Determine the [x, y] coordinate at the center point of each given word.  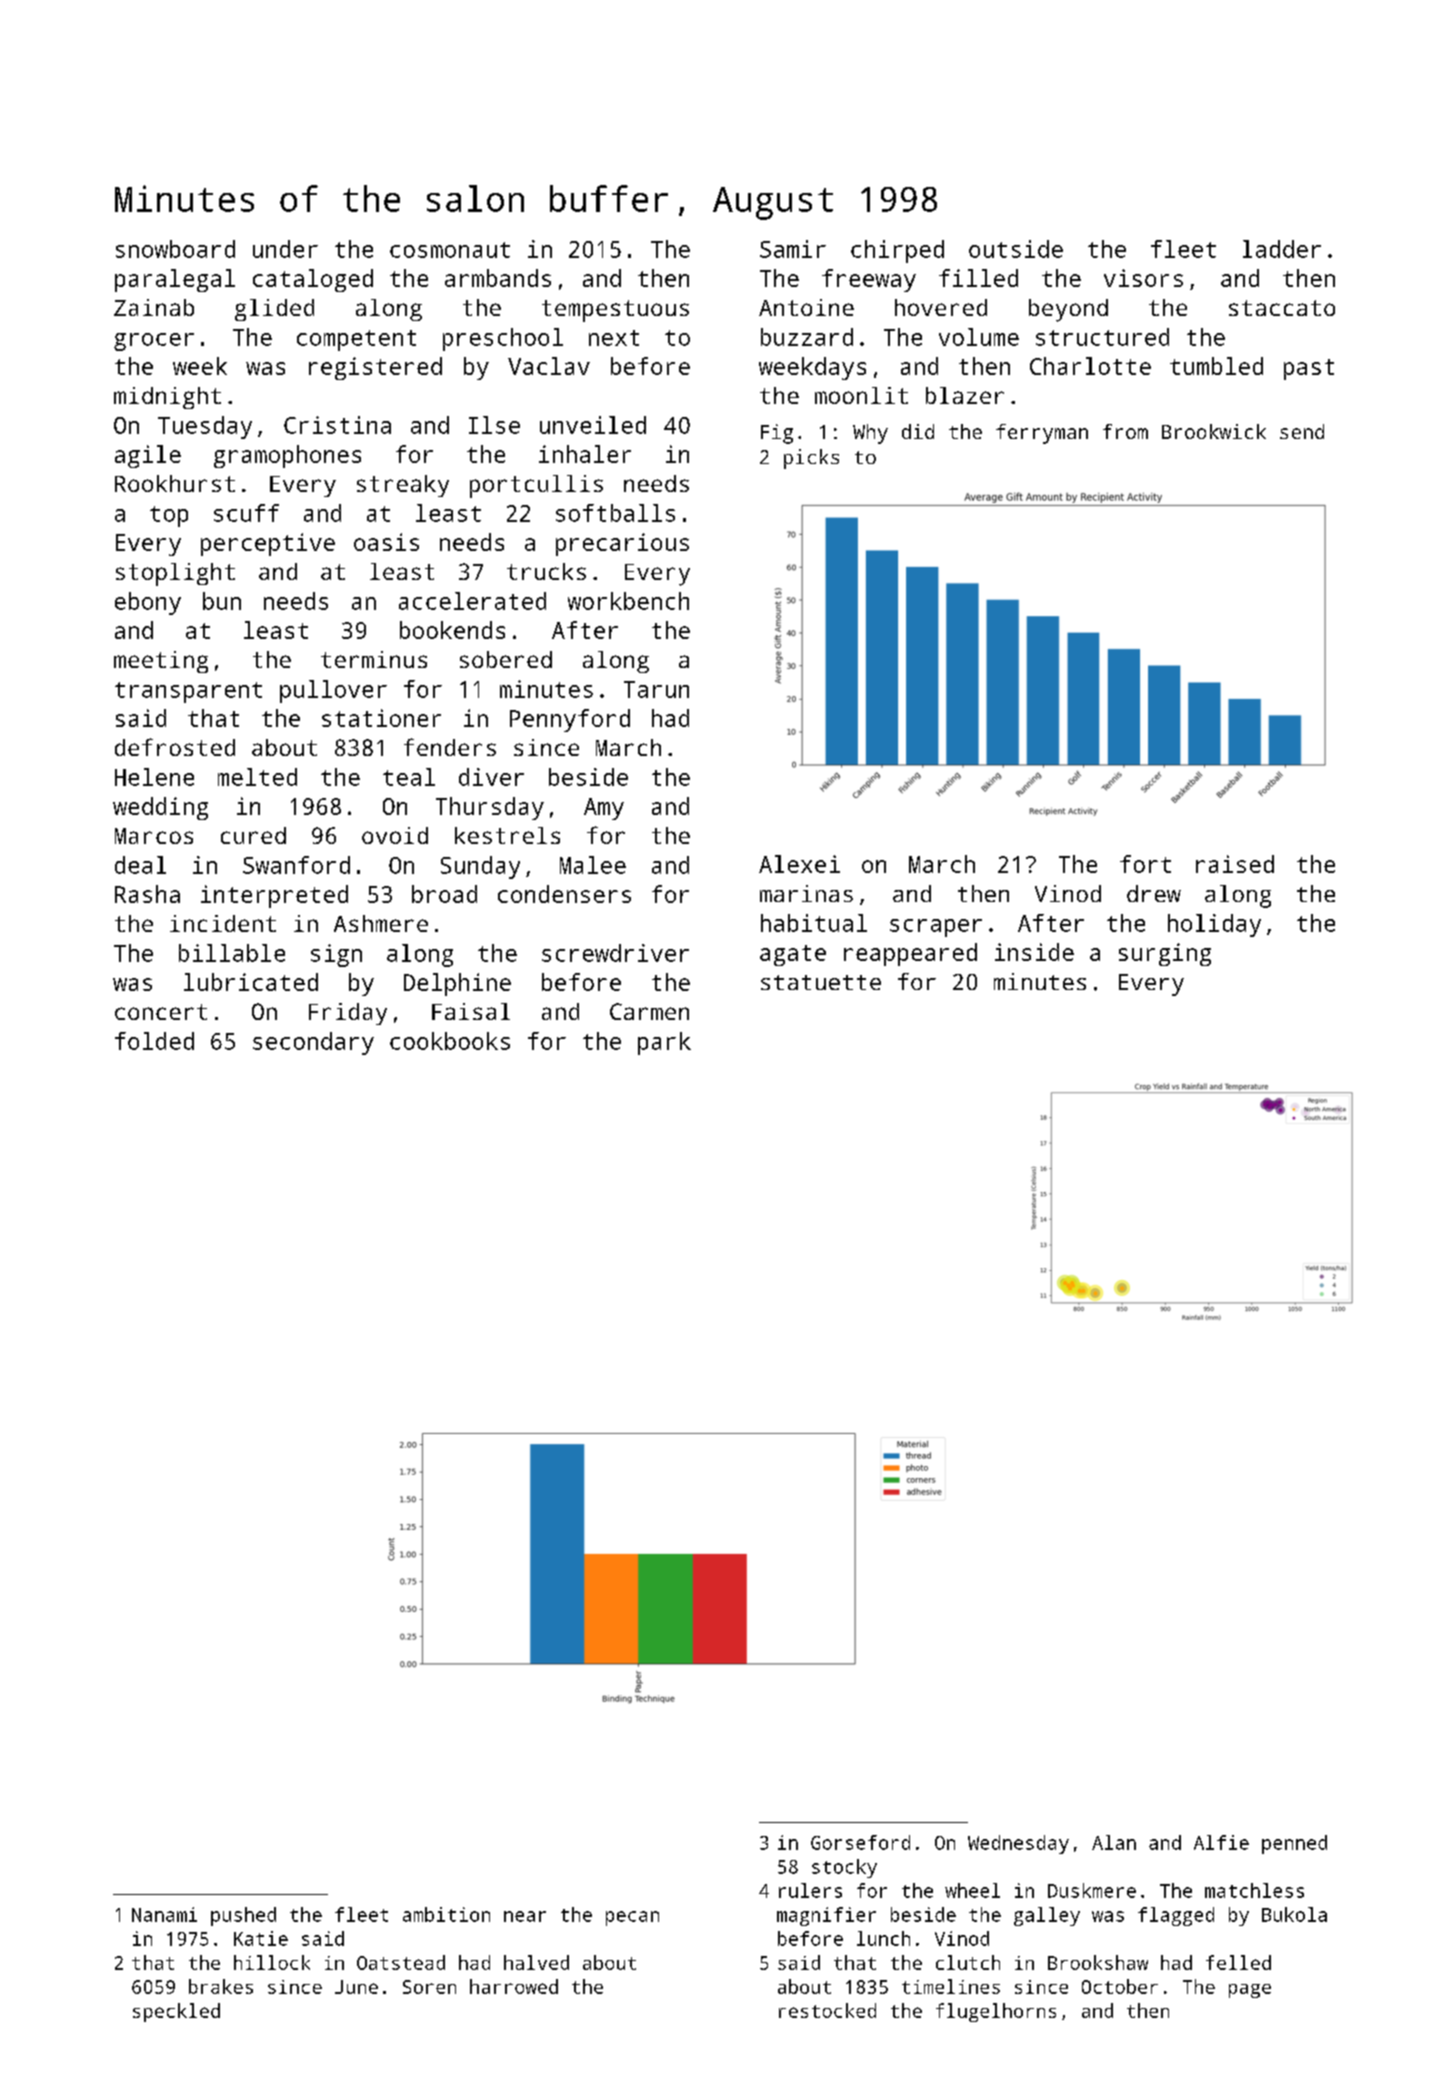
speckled [176, 2012]
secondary [313, 1043]
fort [1145, 864]
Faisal [471, 1011]
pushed [243, 1916]
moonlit [861, 395]
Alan [1114, 1842]
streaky [403, 486]
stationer [381, 718]
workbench [628, 601]
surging [1165, 954]
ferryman [1042, 434]
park [664, 1043]
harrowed [514, 1986]
